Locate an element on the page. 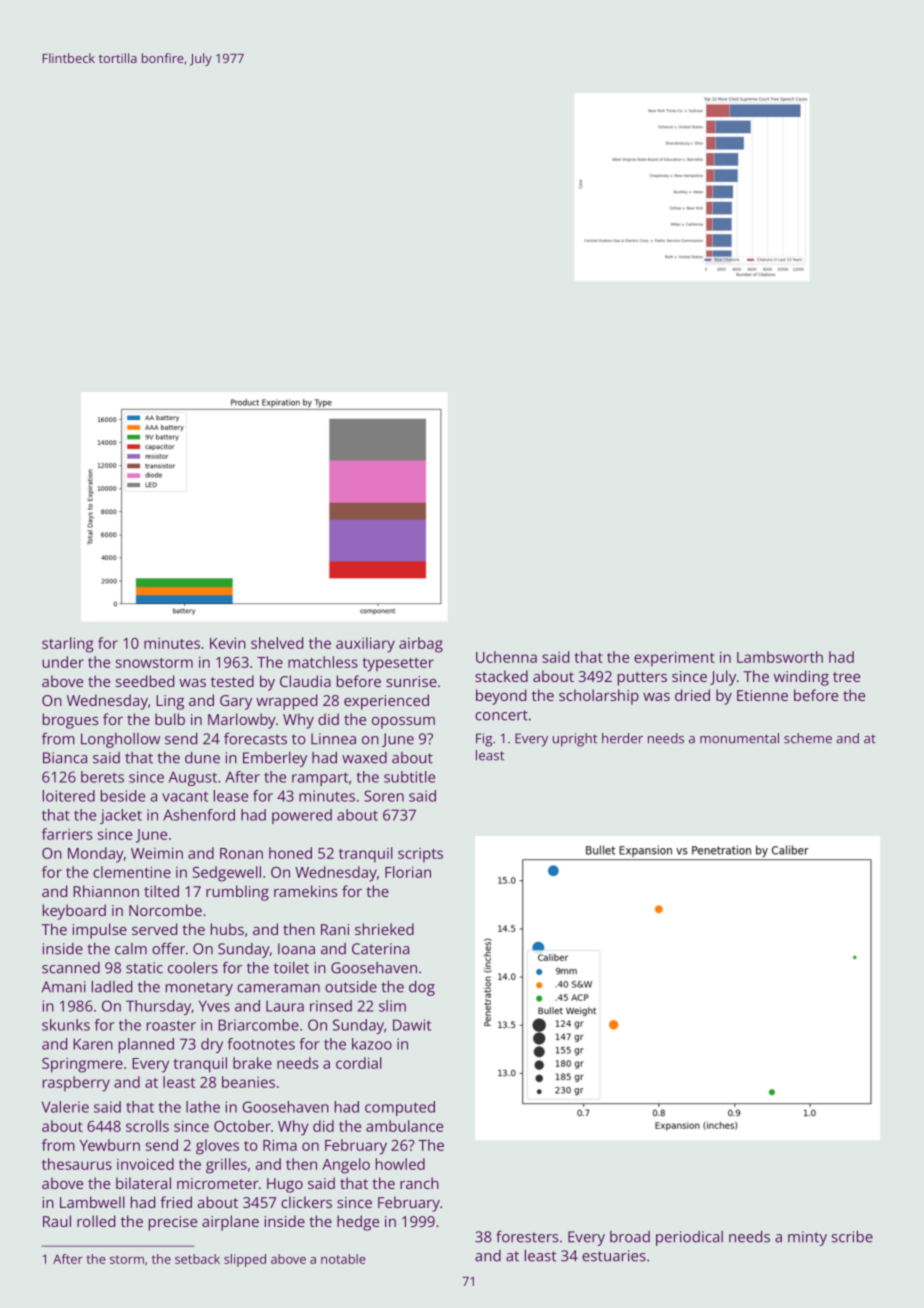 The width and height of the page is (924, 1308). Florian is located at coordinates (408, 872).
